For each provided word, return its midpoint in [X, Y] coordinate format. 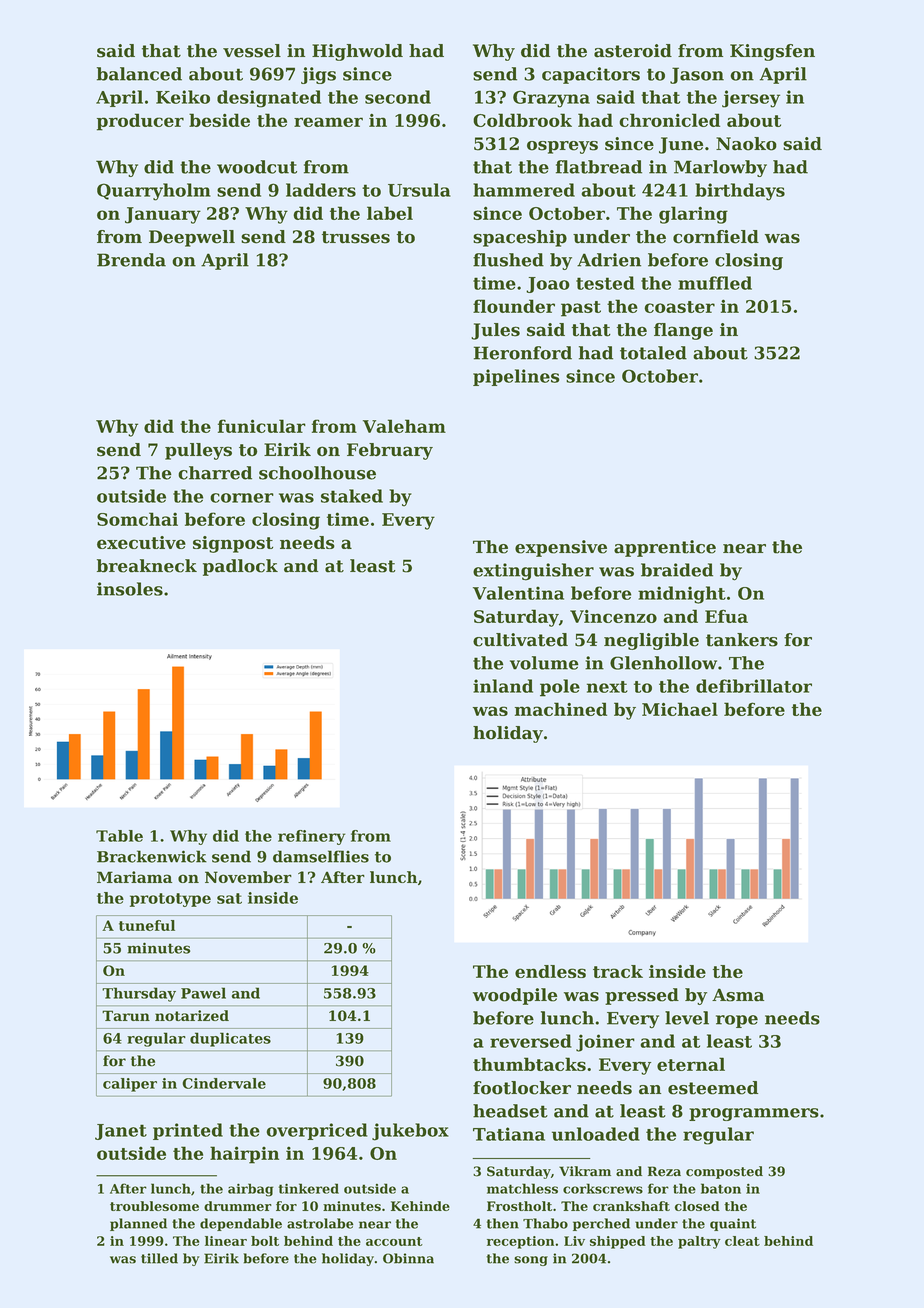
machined [561, 709]
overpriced [317, 1131]
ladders [321, 190]
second [398, 97]
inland [503, 686]
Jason [697, 75]
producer [140, 122]
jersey [751, 99]
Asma [738, 995]
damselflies [321, 856]
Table [119, 836]
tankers [742, 640]
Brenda [131, 260]
